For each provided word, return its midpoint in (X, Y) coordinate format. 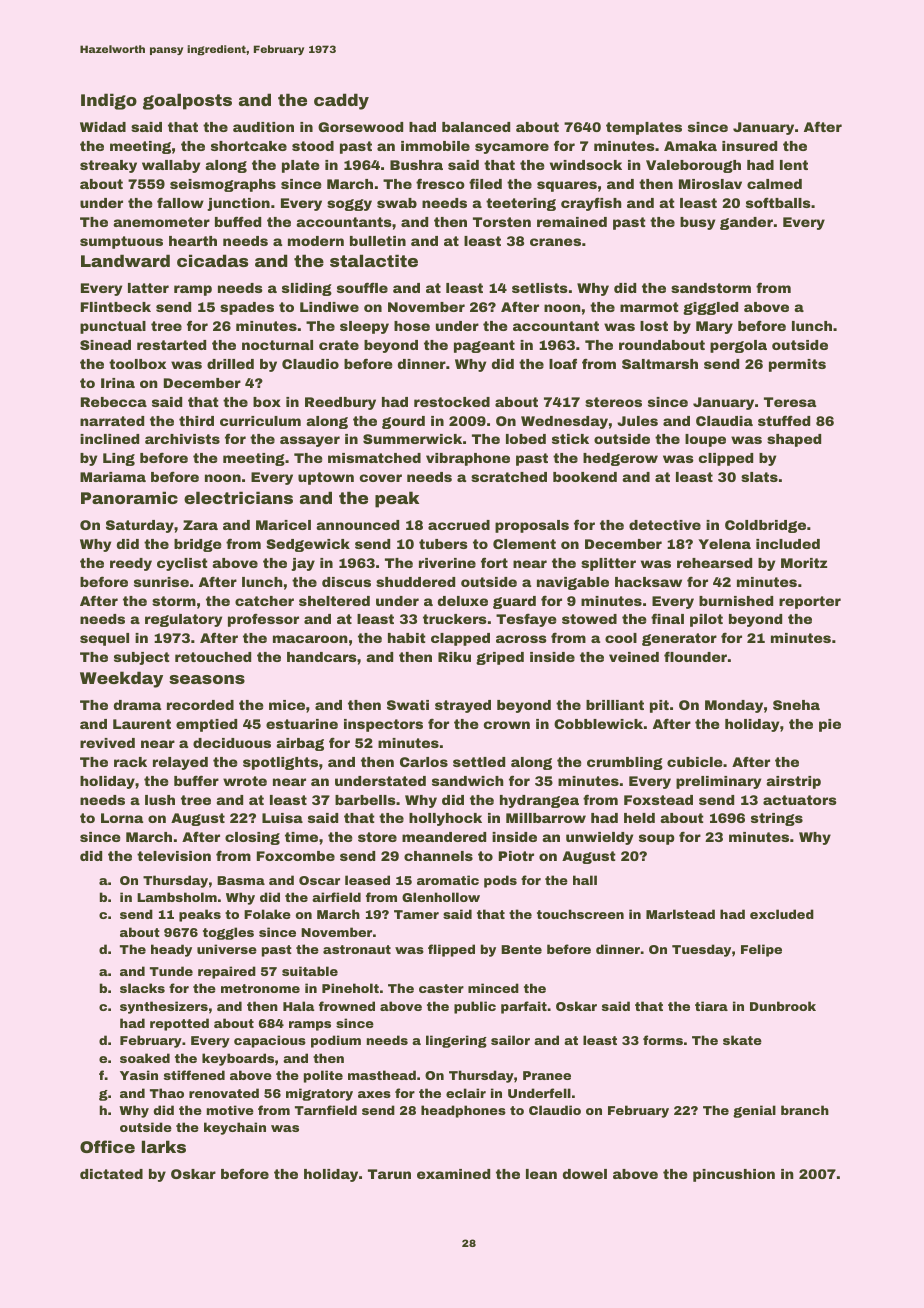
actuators (800, 800)
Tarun (389, 1174)
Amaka (690, 146)
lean (541, 1174)
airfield (336, 897)
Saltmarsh (660, 364)
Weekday (121, 679)
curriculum (260, 421)
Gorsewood (360, 127)
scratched (509, 477)
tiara (711, 1006)
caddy (341, 101)
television (174, 856)
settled (479, 762)
